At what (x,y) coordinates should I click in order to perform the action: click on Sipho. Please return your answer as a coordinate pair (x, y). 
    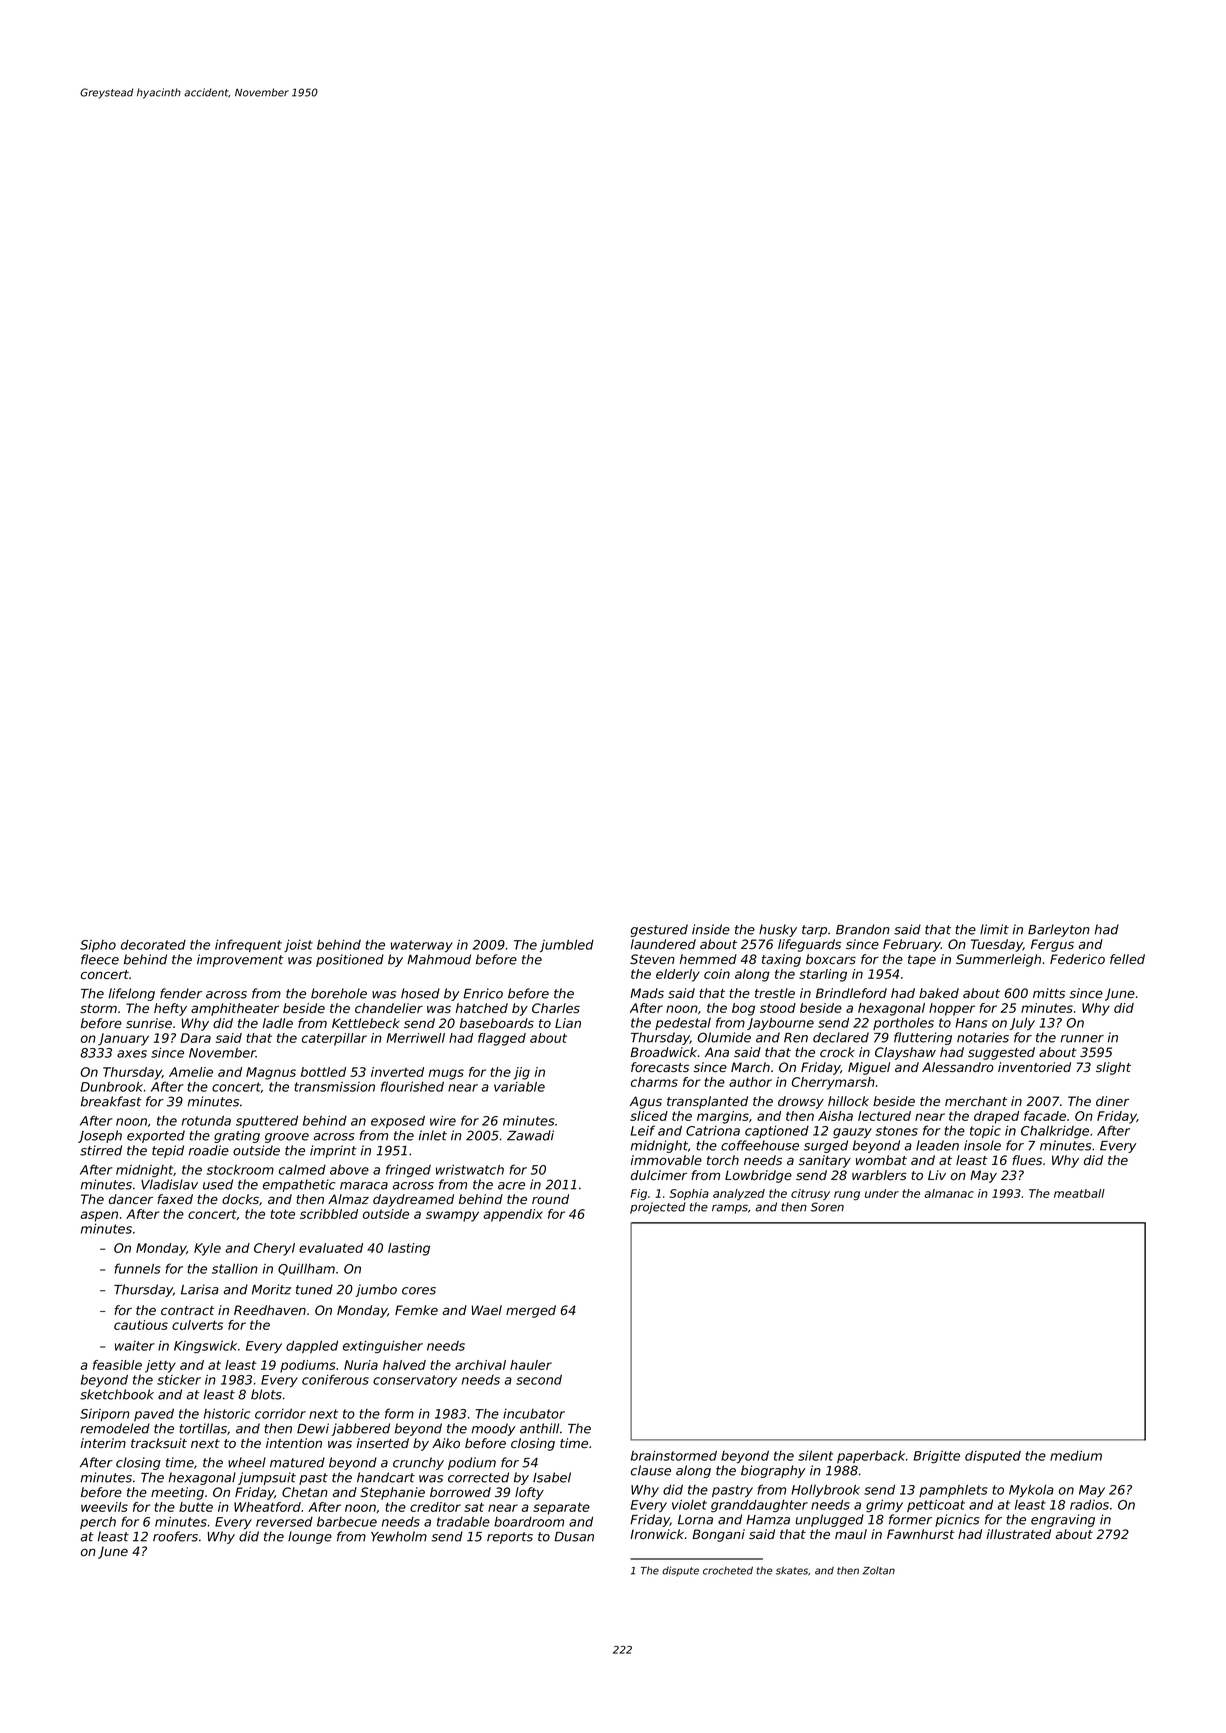
    Looking at the image, I should click on (98, 946).
